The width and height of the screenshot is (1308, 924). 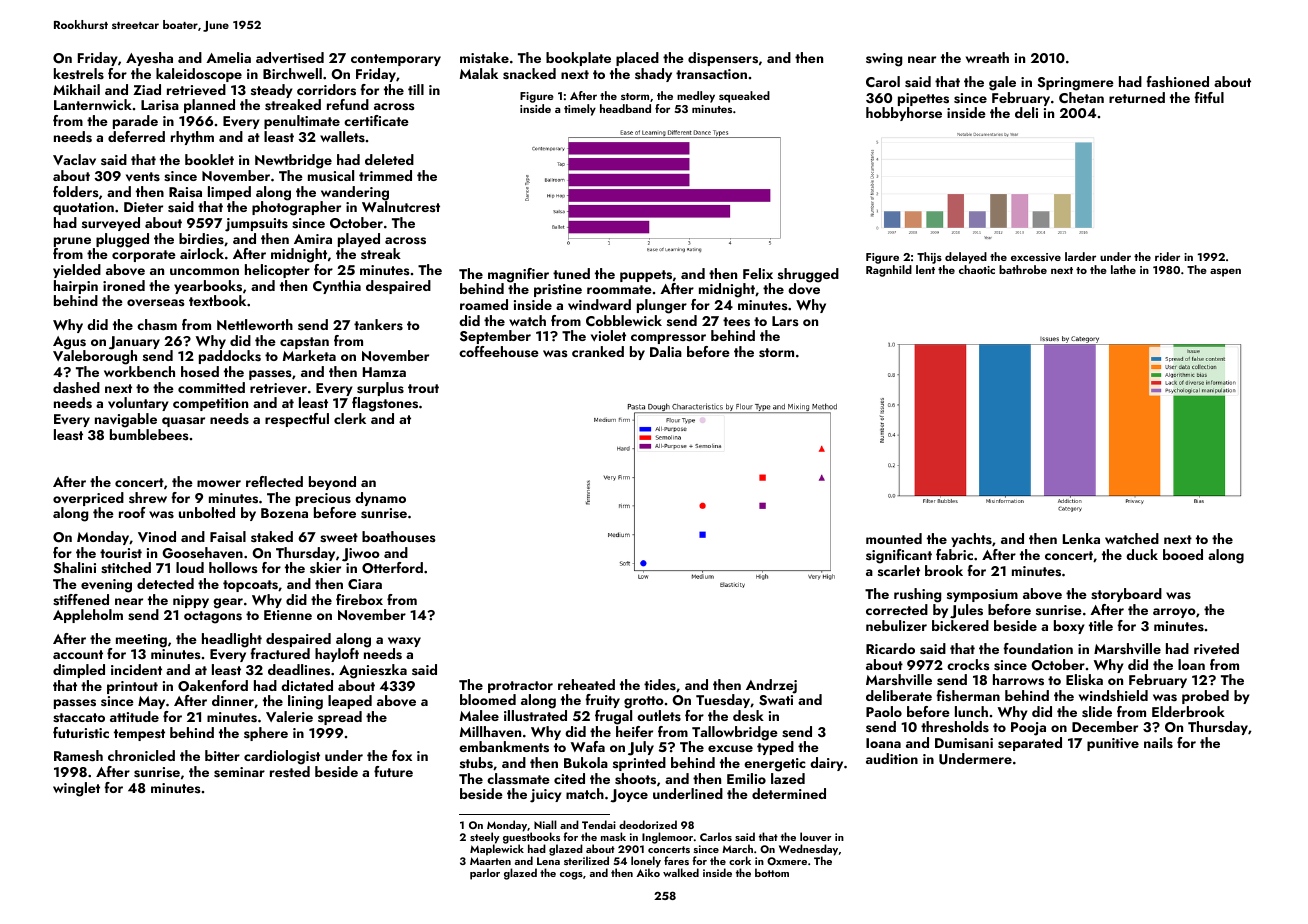 I want to click on capstan, so click(x=304, y=343).
